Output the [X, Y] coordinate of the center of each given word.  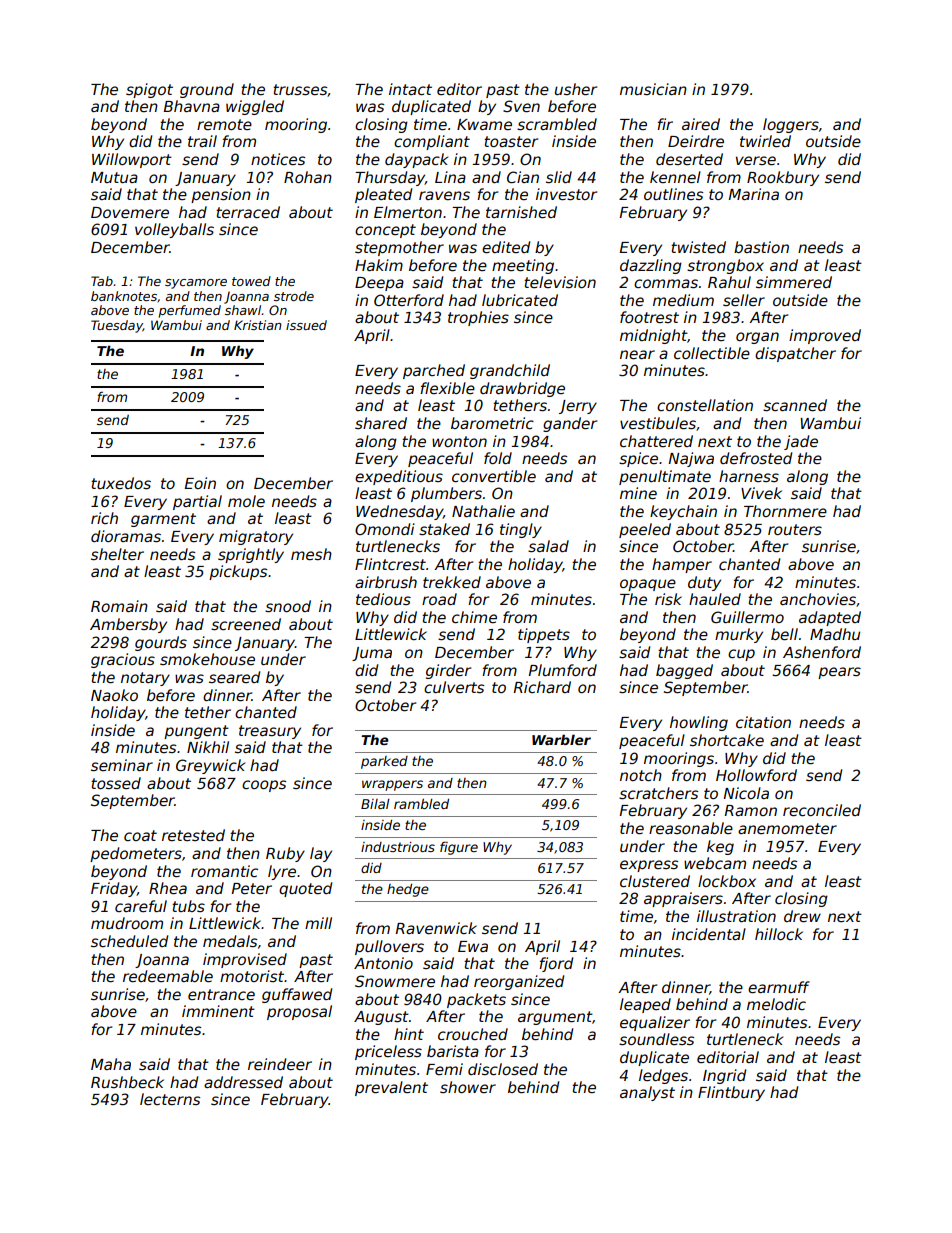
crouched [473, 1034]
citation [763, 722]
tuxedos [121, 483]
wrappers [392, 785]
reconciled [822, 810]
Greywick [210, 766]
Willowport [132, 160]
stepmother [399, 248]
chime [474, 617]
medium [683, 300]
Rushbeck [127, 1082]
